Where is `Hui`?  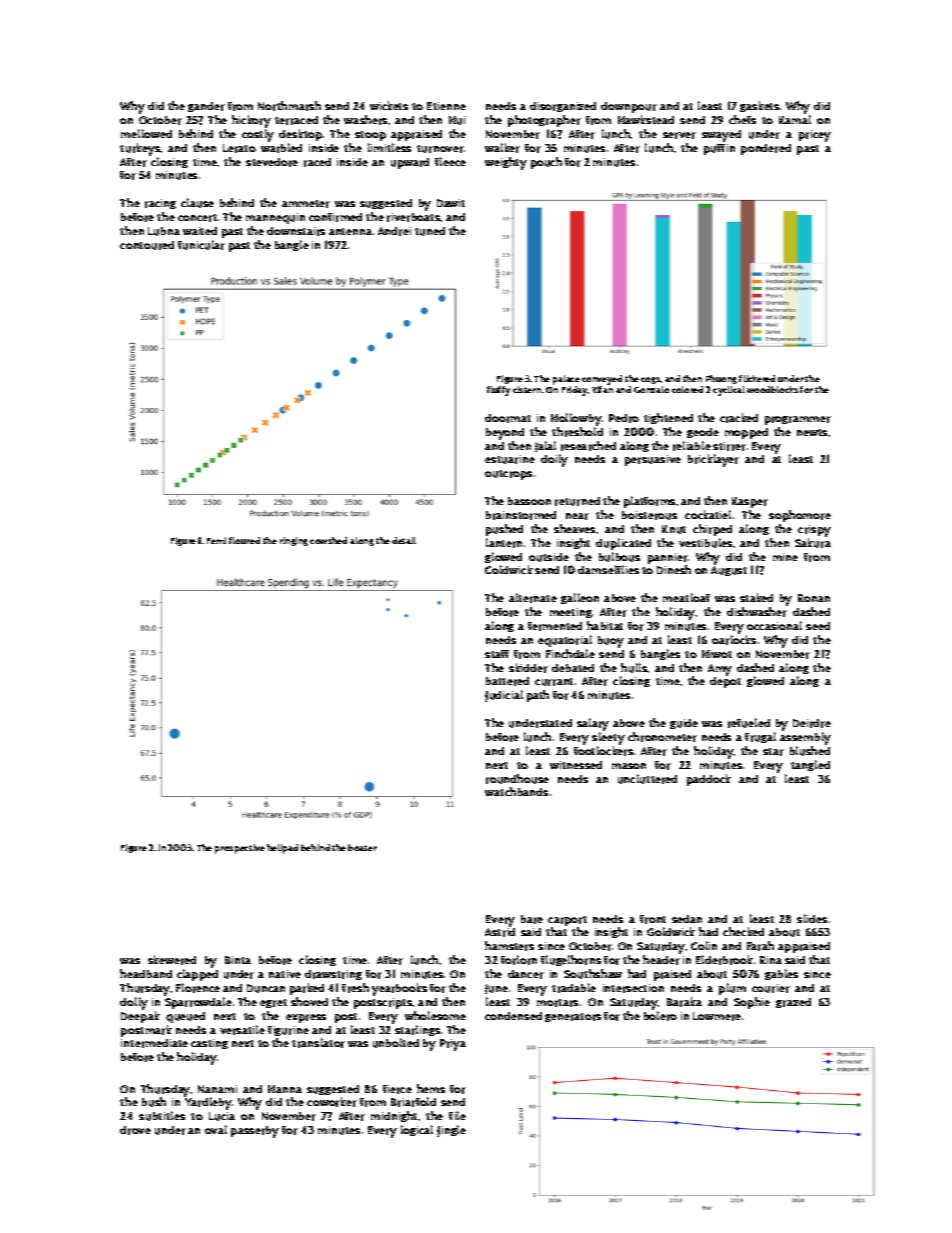 Hui is located at coordinates (457, 120).
